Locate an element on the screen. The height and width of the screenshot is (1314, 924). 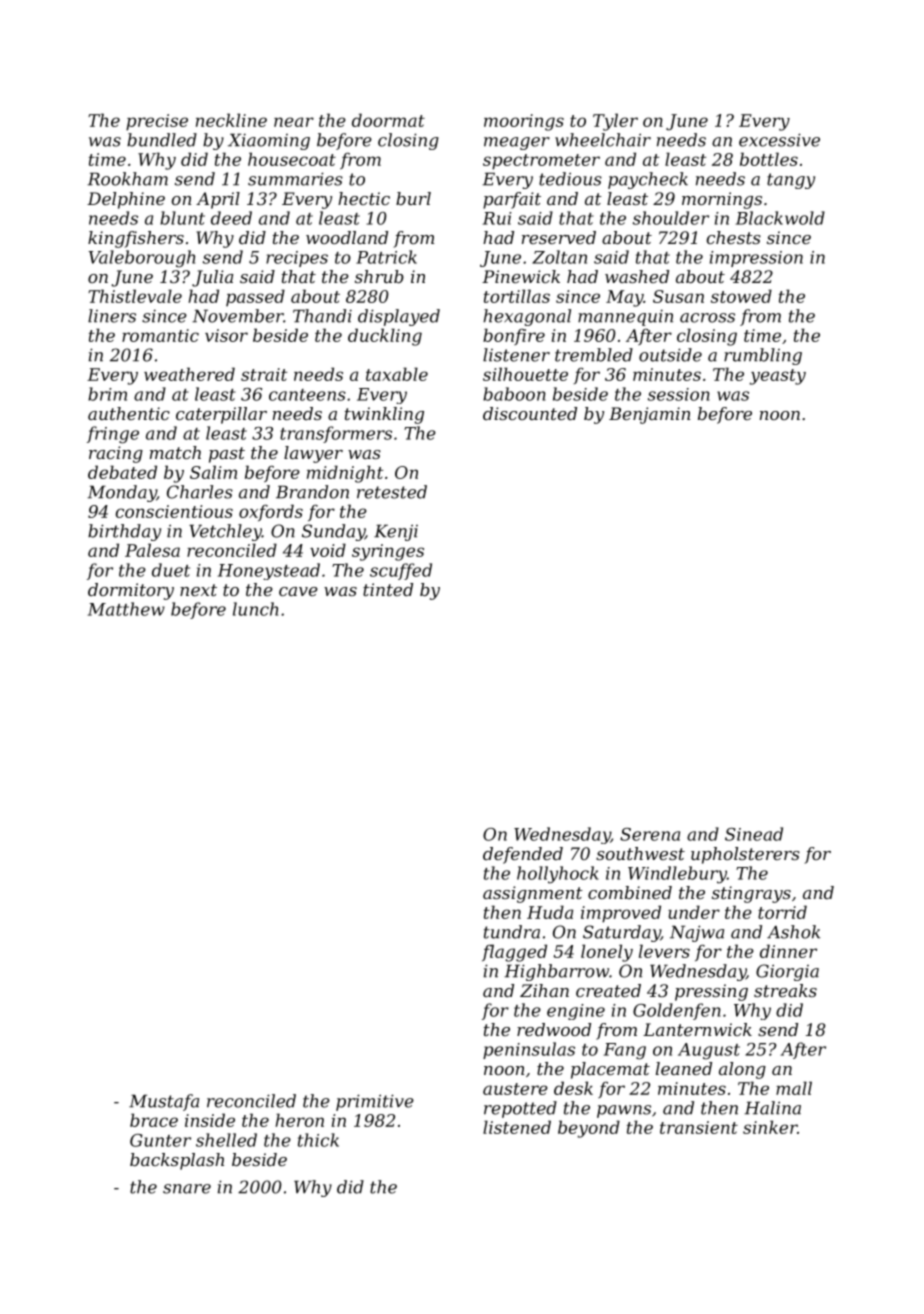
excessive is located at coordinates (779, 140).
